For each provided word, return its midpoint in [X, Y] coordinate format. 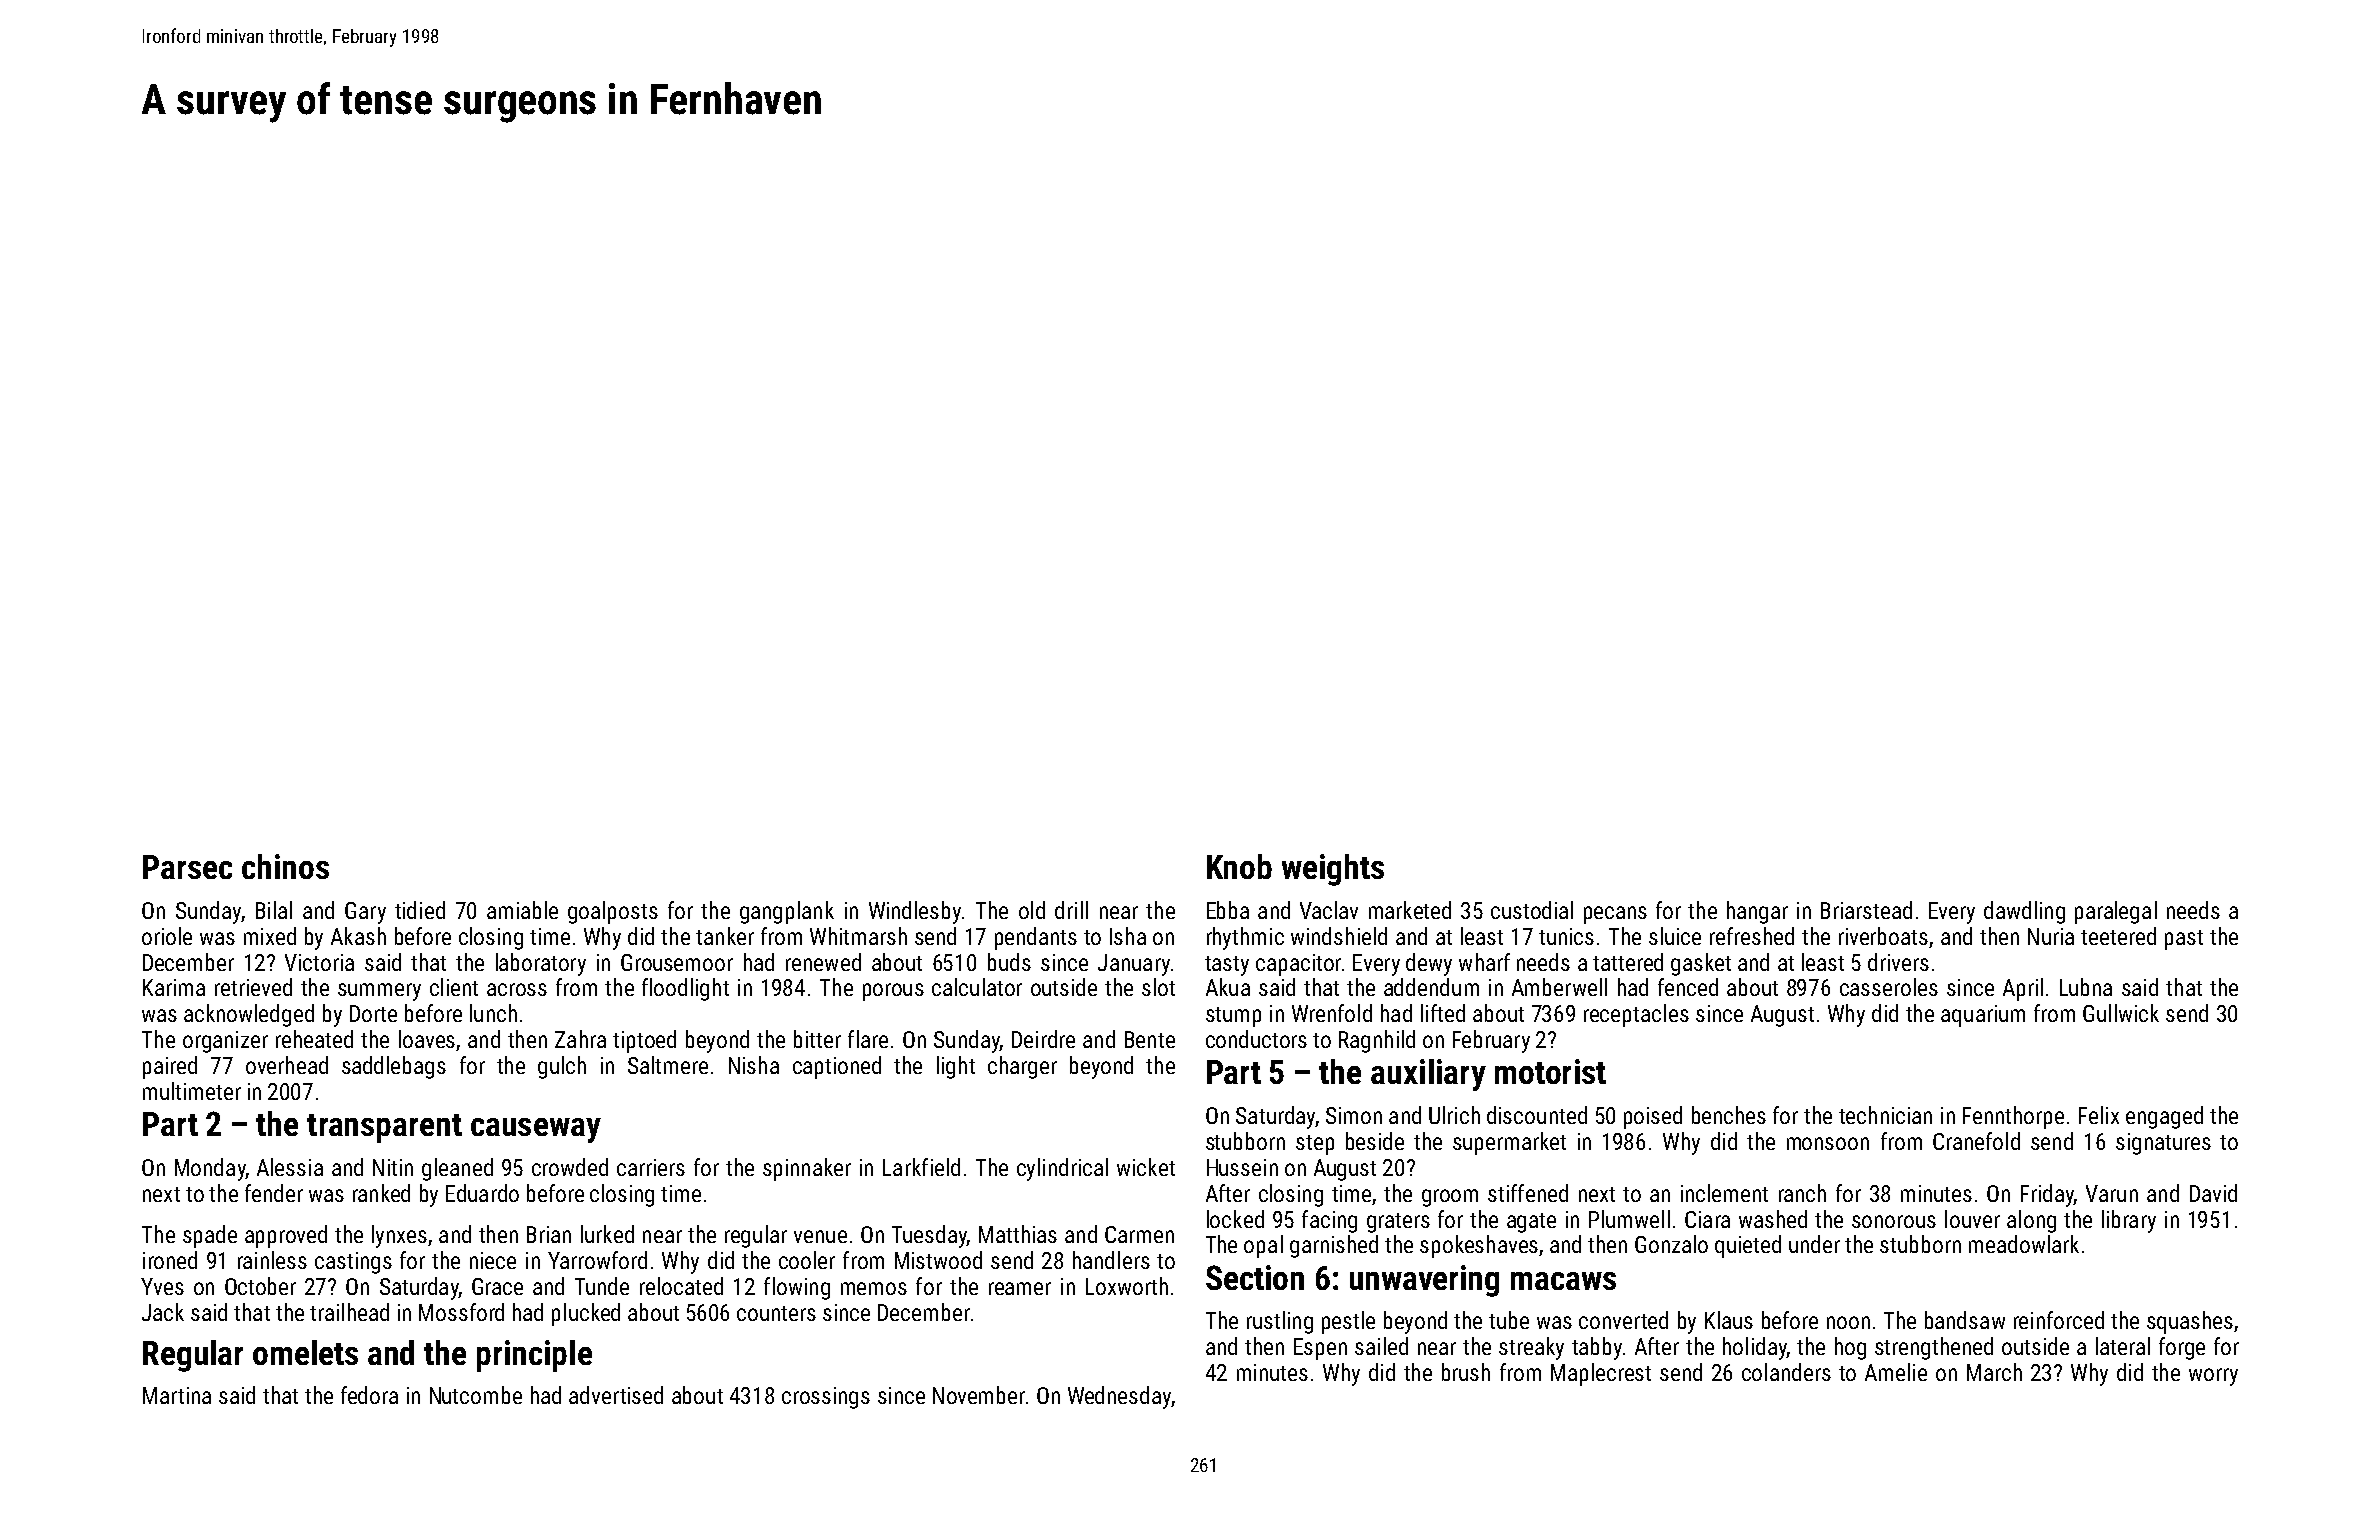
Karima [174, 987]
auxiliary [1428, 1075]
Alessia [290, 1167]
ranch [1802, 1193]
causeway [536, 1130]
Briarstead [1866, 910]
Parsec [187, 867]
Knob [1239, 866]
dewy [1429, 964]
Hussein [1242, 1167]
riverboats [1883, 936]
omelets [305, 1352]
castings [353, 1263]
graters [1398, 1223]
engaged [2164, 1117]
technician [1885, 1115]
